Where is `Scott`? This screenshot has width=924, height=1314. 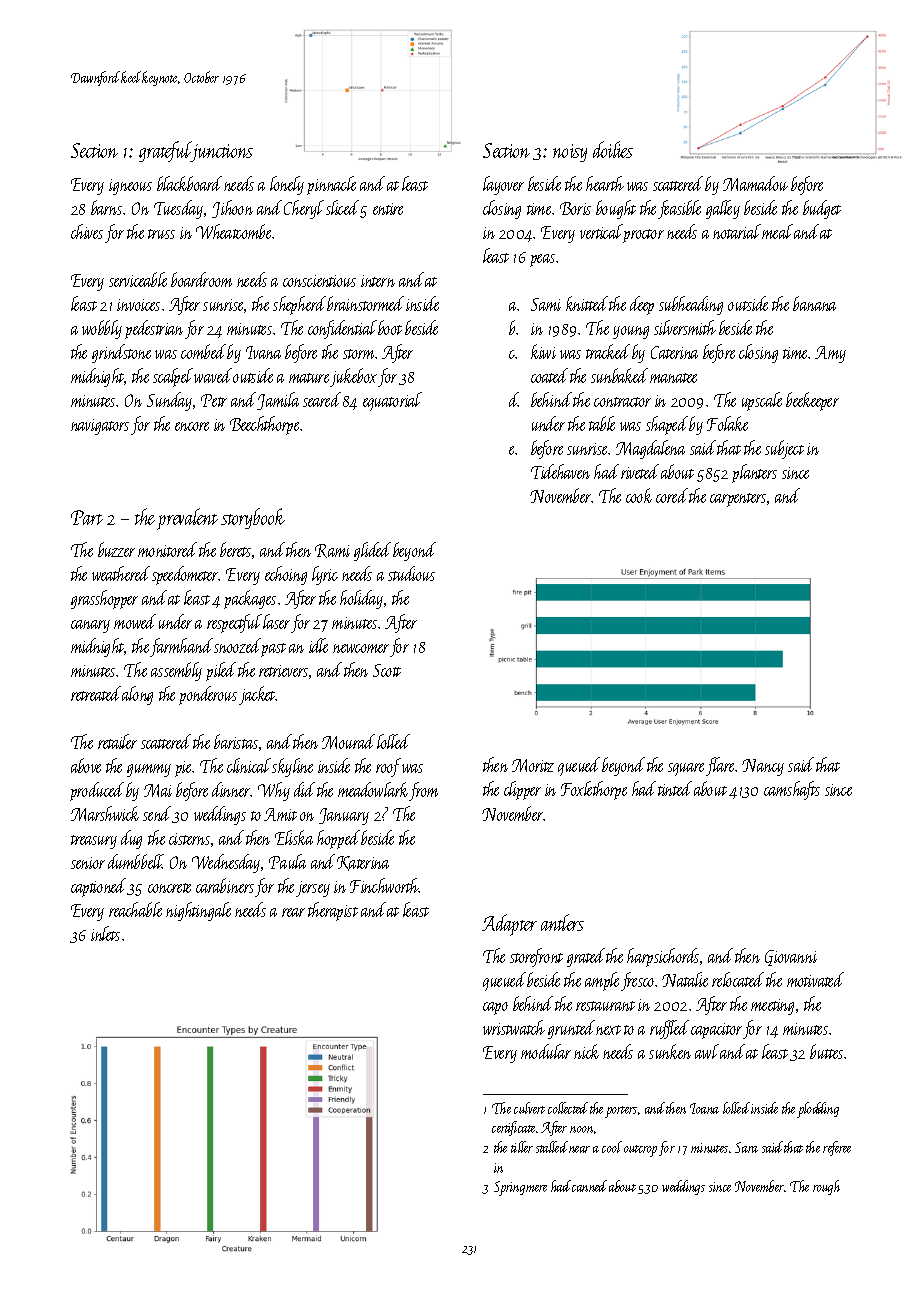
Scott is located at coordinates (387, 670).
